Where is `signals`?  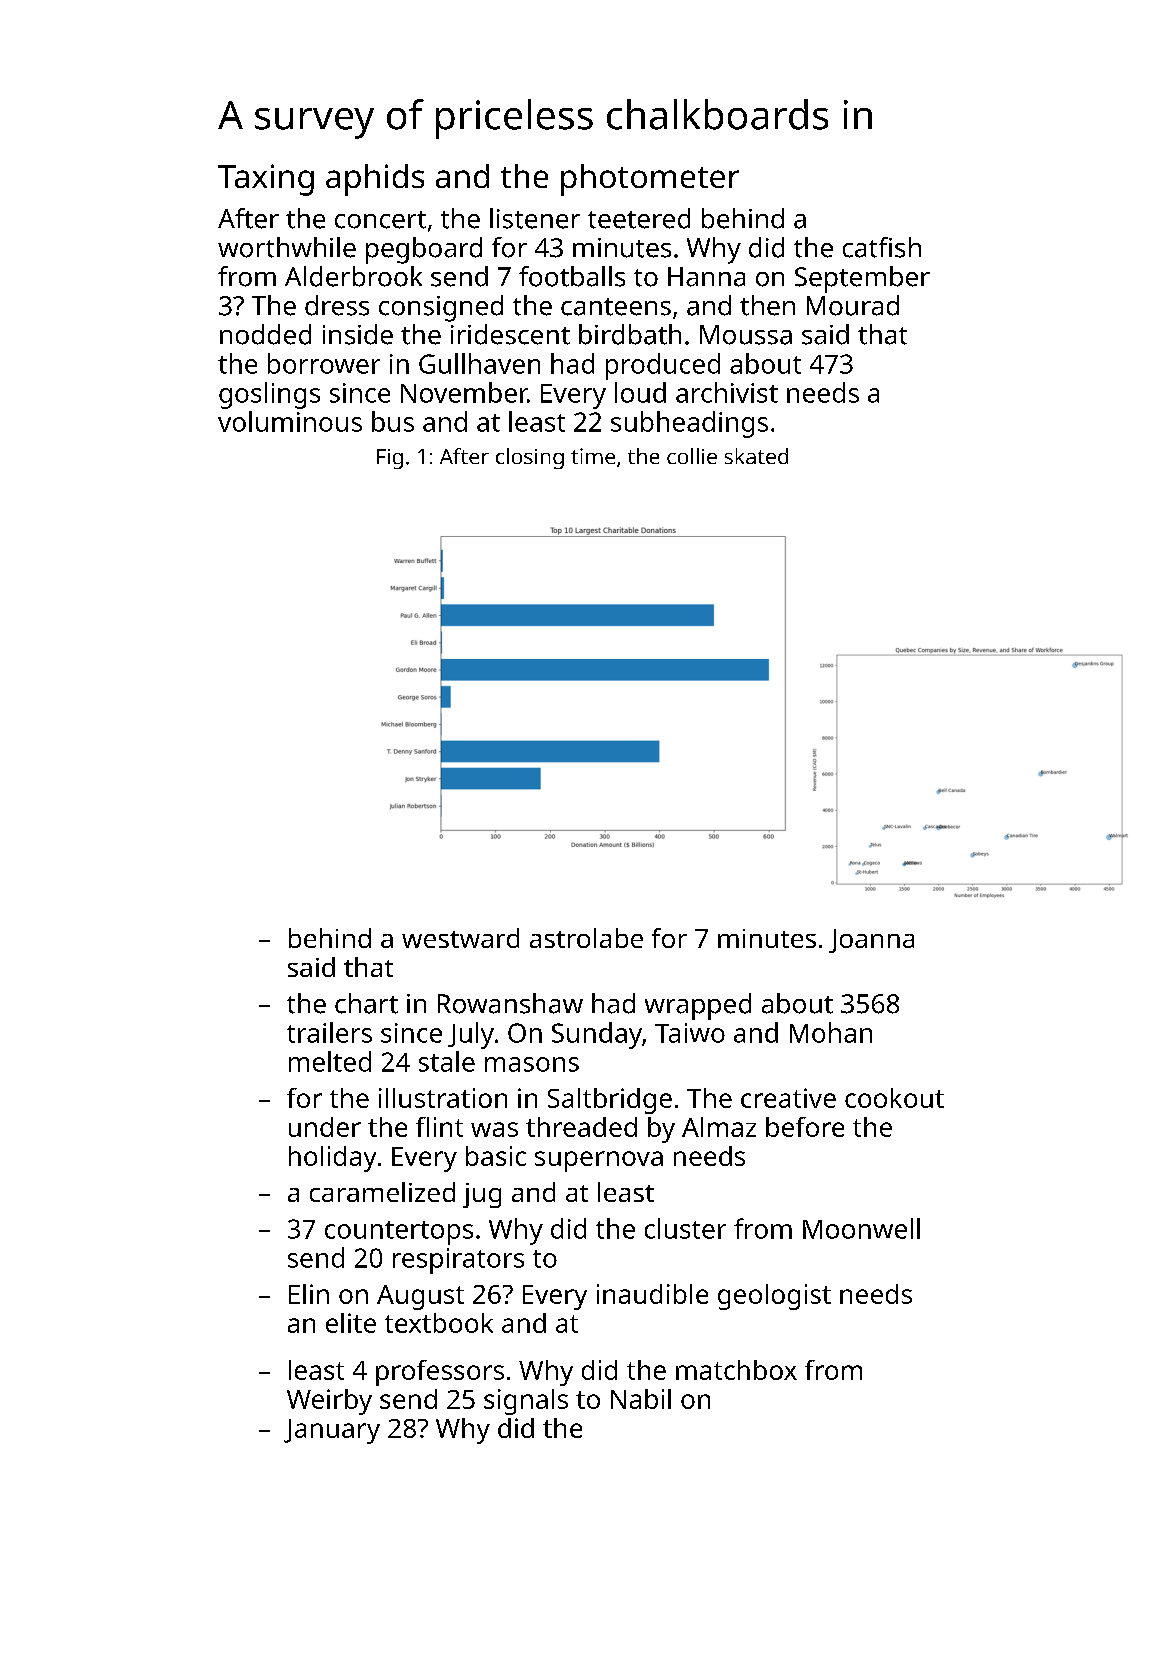
signals is located at coordinates (526, 1402).
